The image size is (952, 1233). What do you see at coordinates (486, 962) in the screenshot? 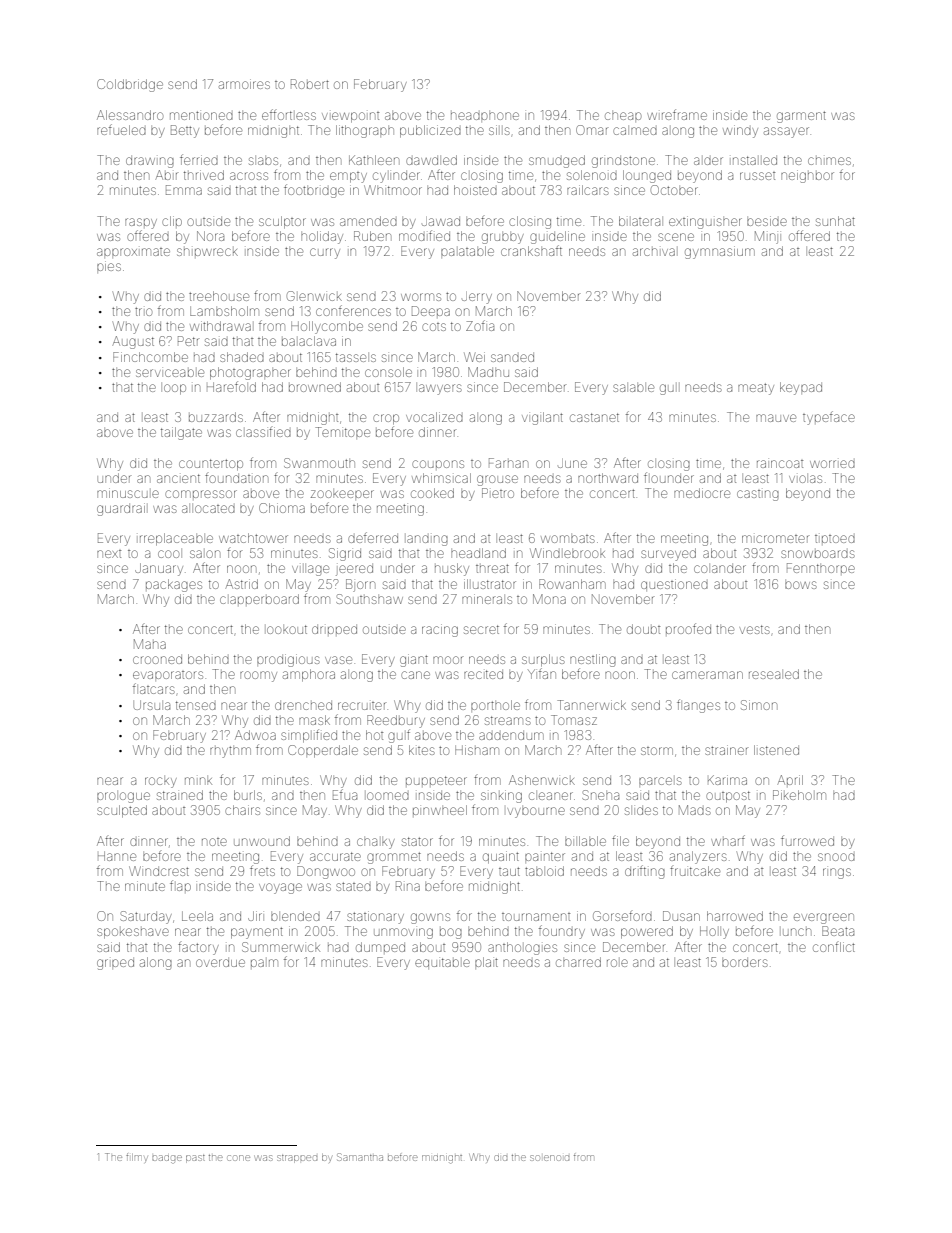
I see `plait` at bounding box center [486, 962].
